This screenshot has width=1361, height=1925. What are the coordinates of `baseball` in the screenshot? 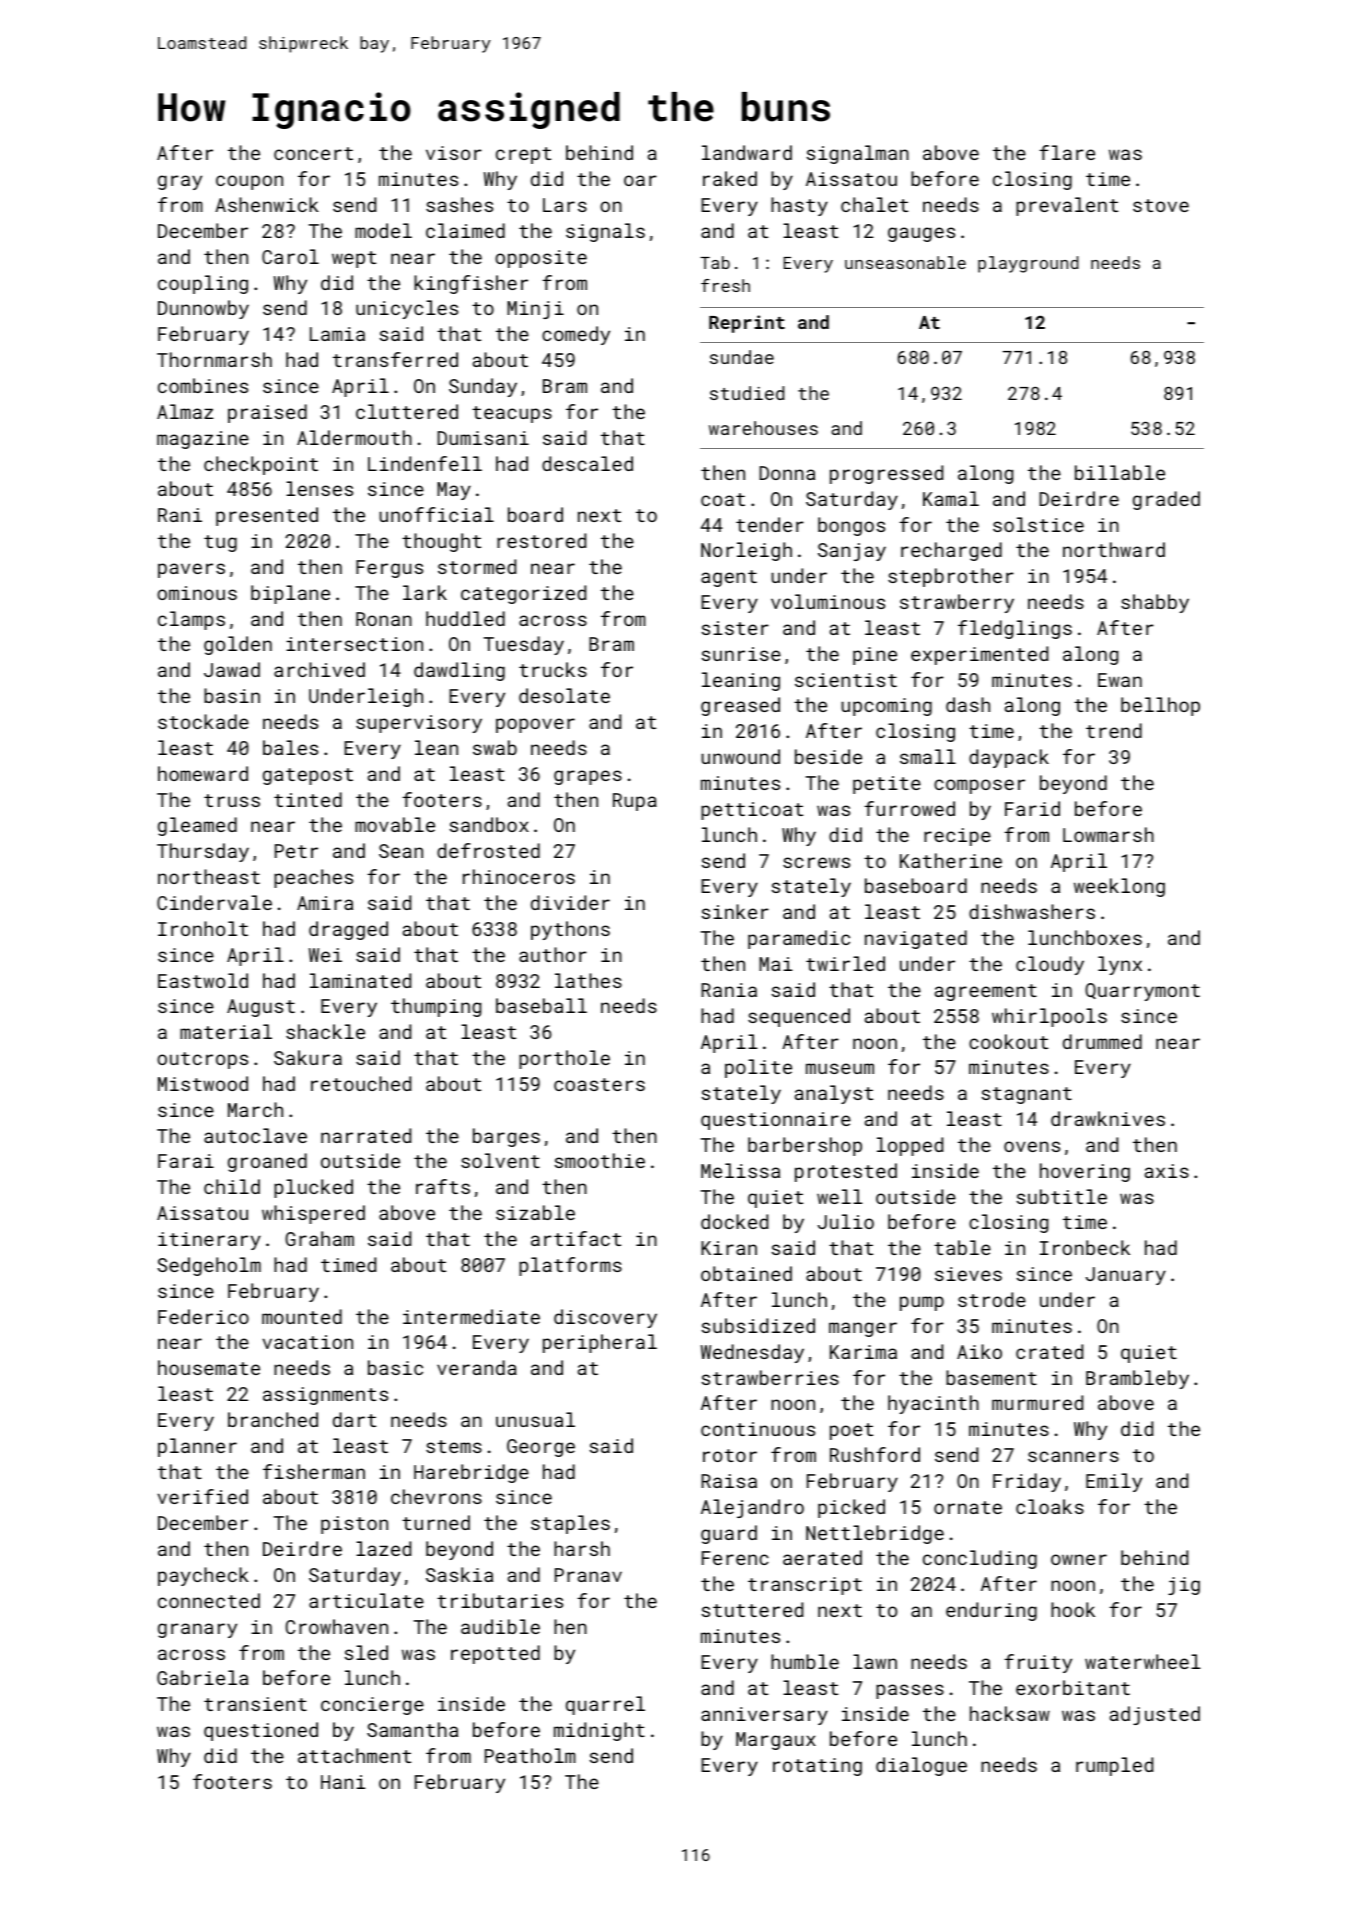 It's located at (541, 1005).
